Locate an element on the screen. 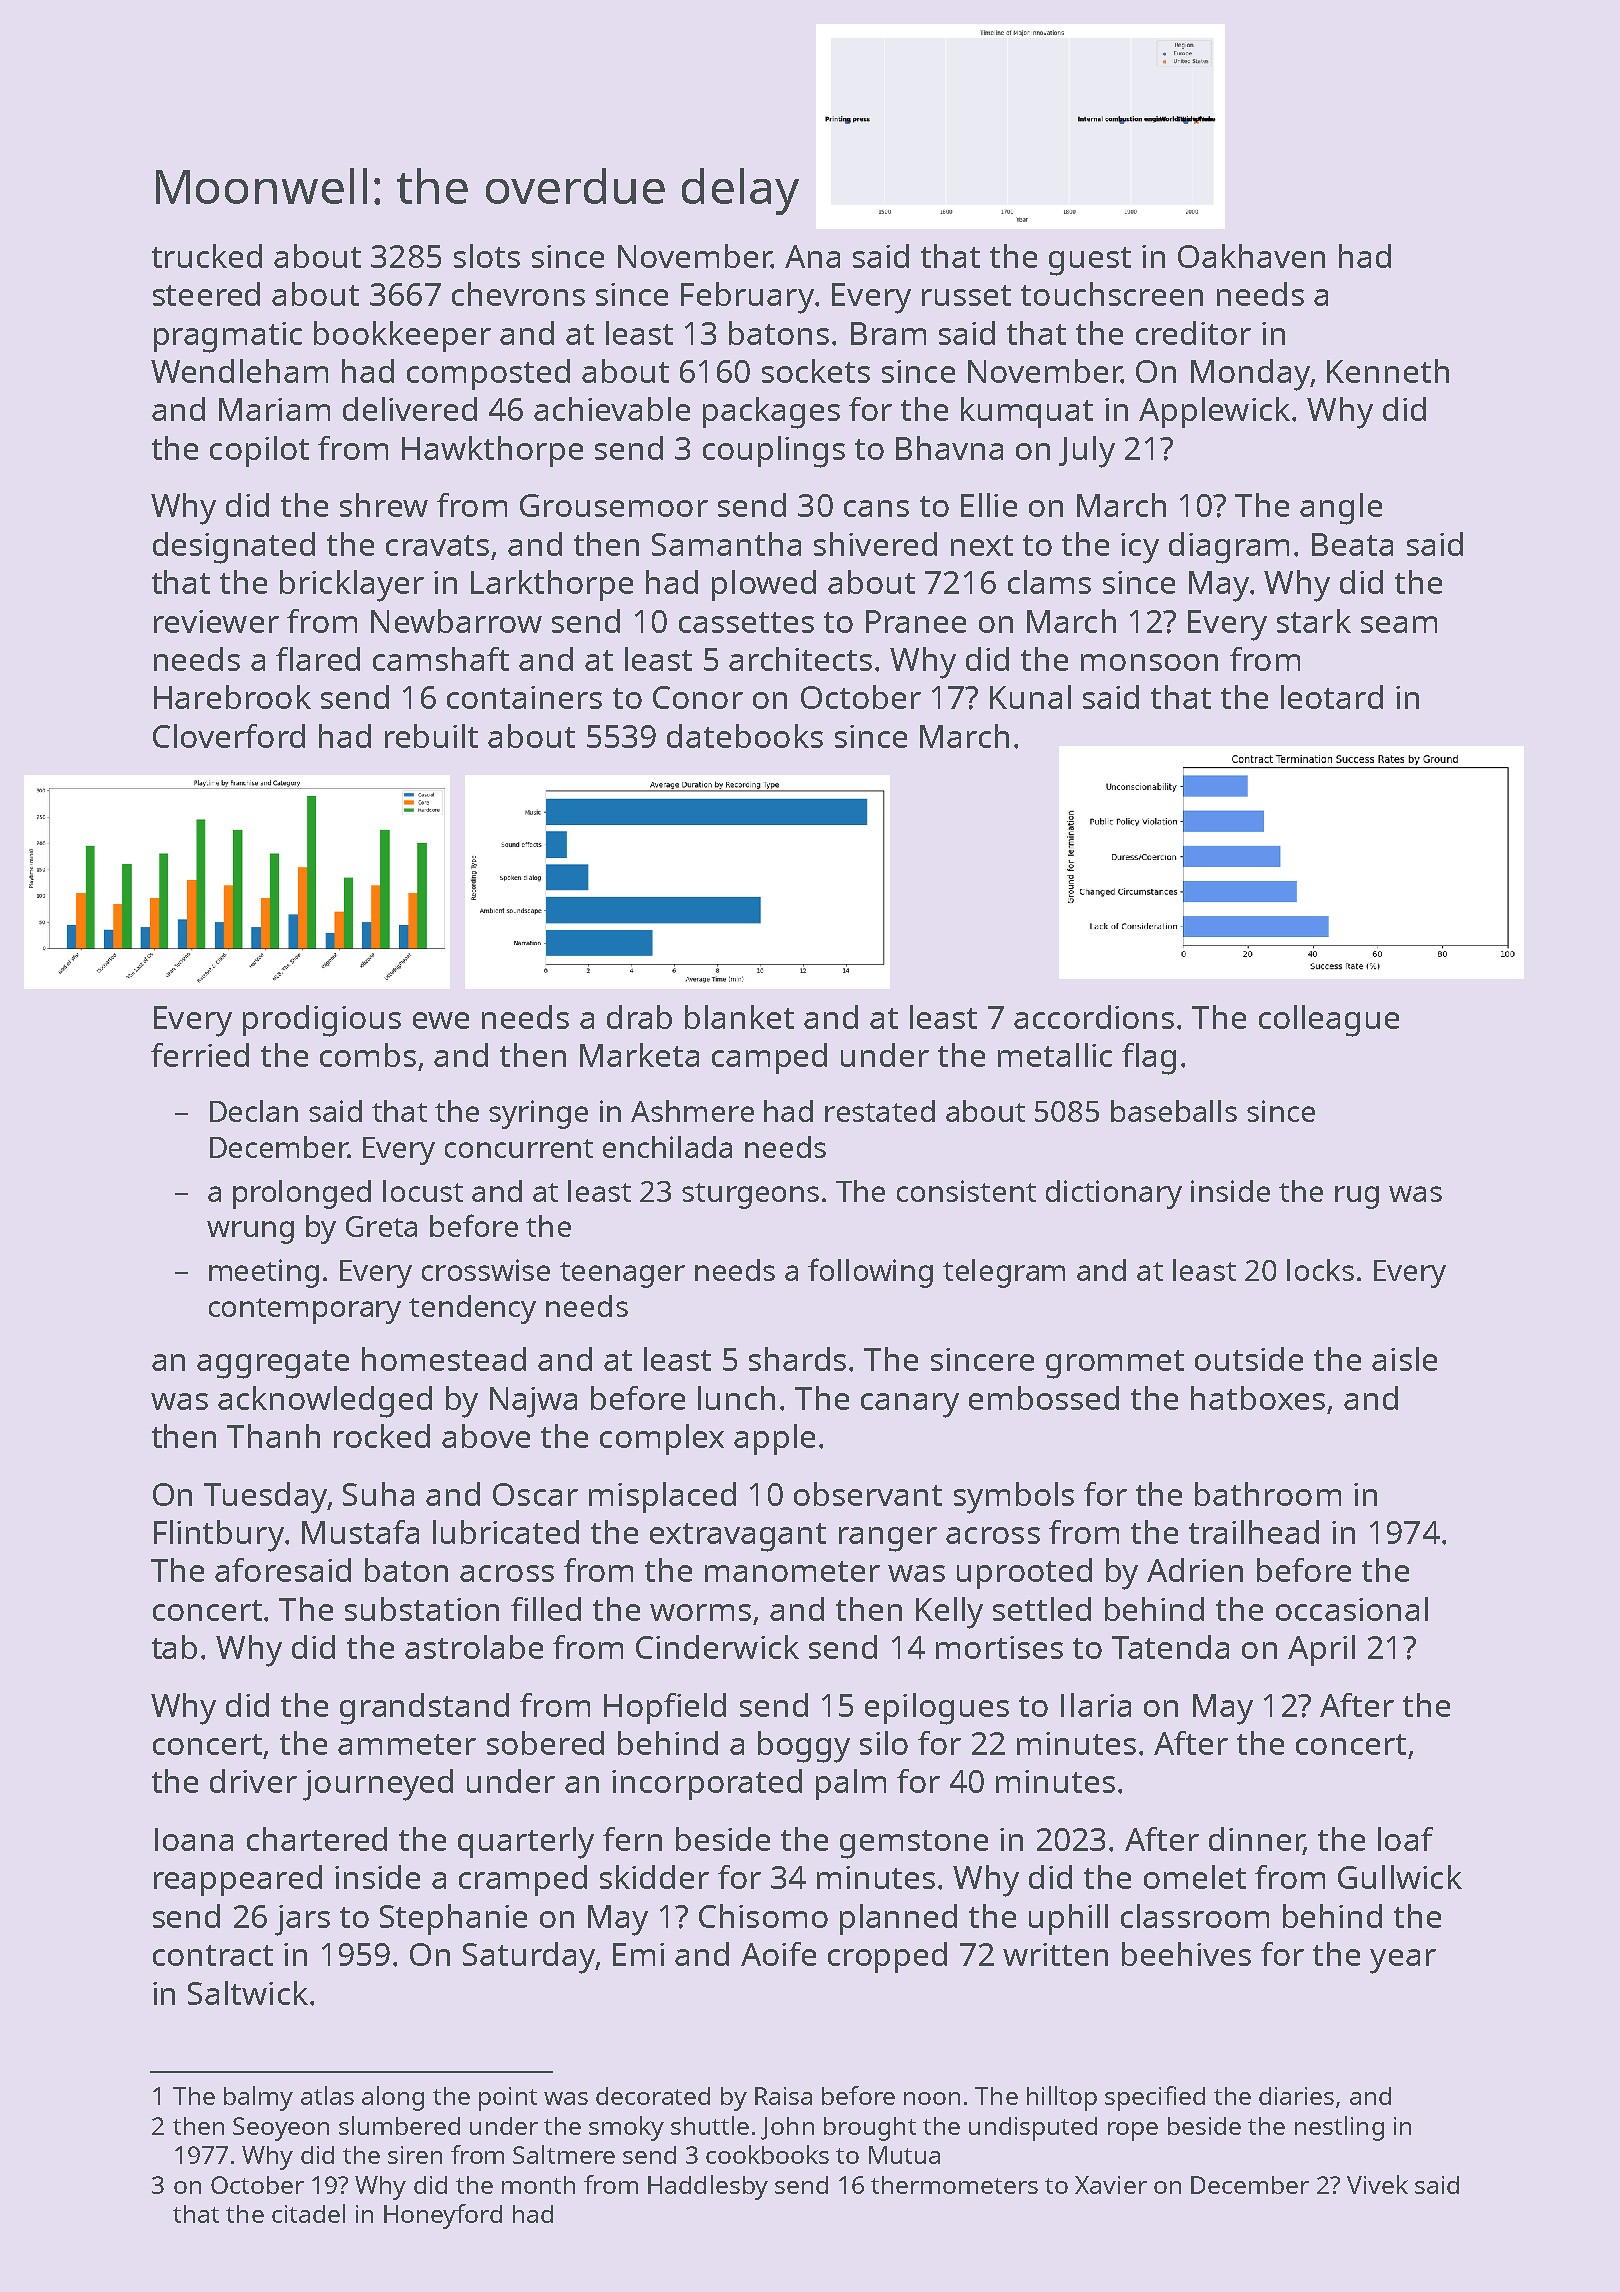 This screenshot has width=1620, height=2292. loaf is located at coordinates (1405, 1839).
